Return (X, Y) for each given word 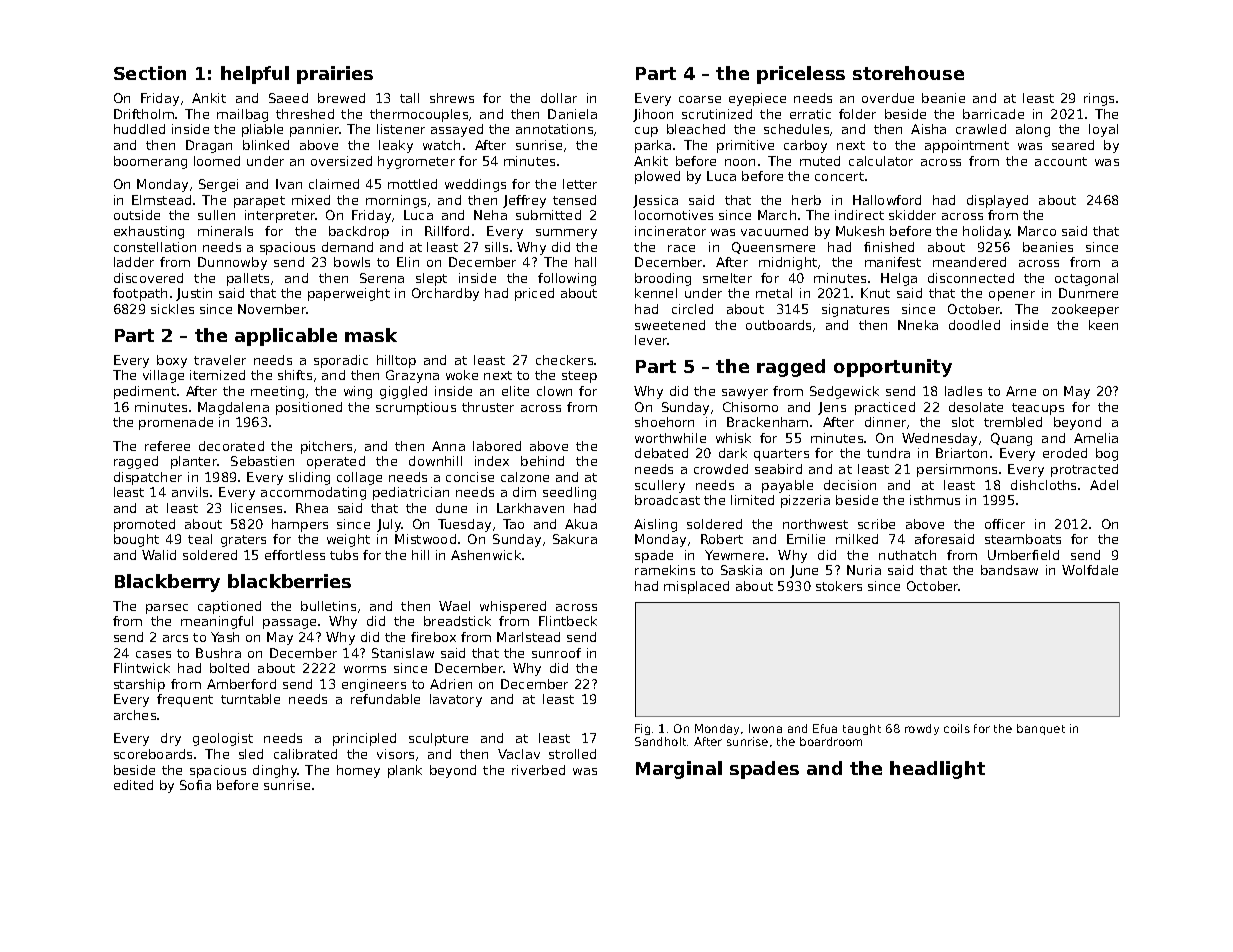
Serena (382, 278)
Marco (1037, 231)
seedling (569, 493)
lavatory (456, 700)
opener (1012, 296)
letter (580, 184)
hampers (300, 525)
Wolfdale (1090, 570)
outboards (778, 325)
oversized (341, 161)
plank (405, 771)
